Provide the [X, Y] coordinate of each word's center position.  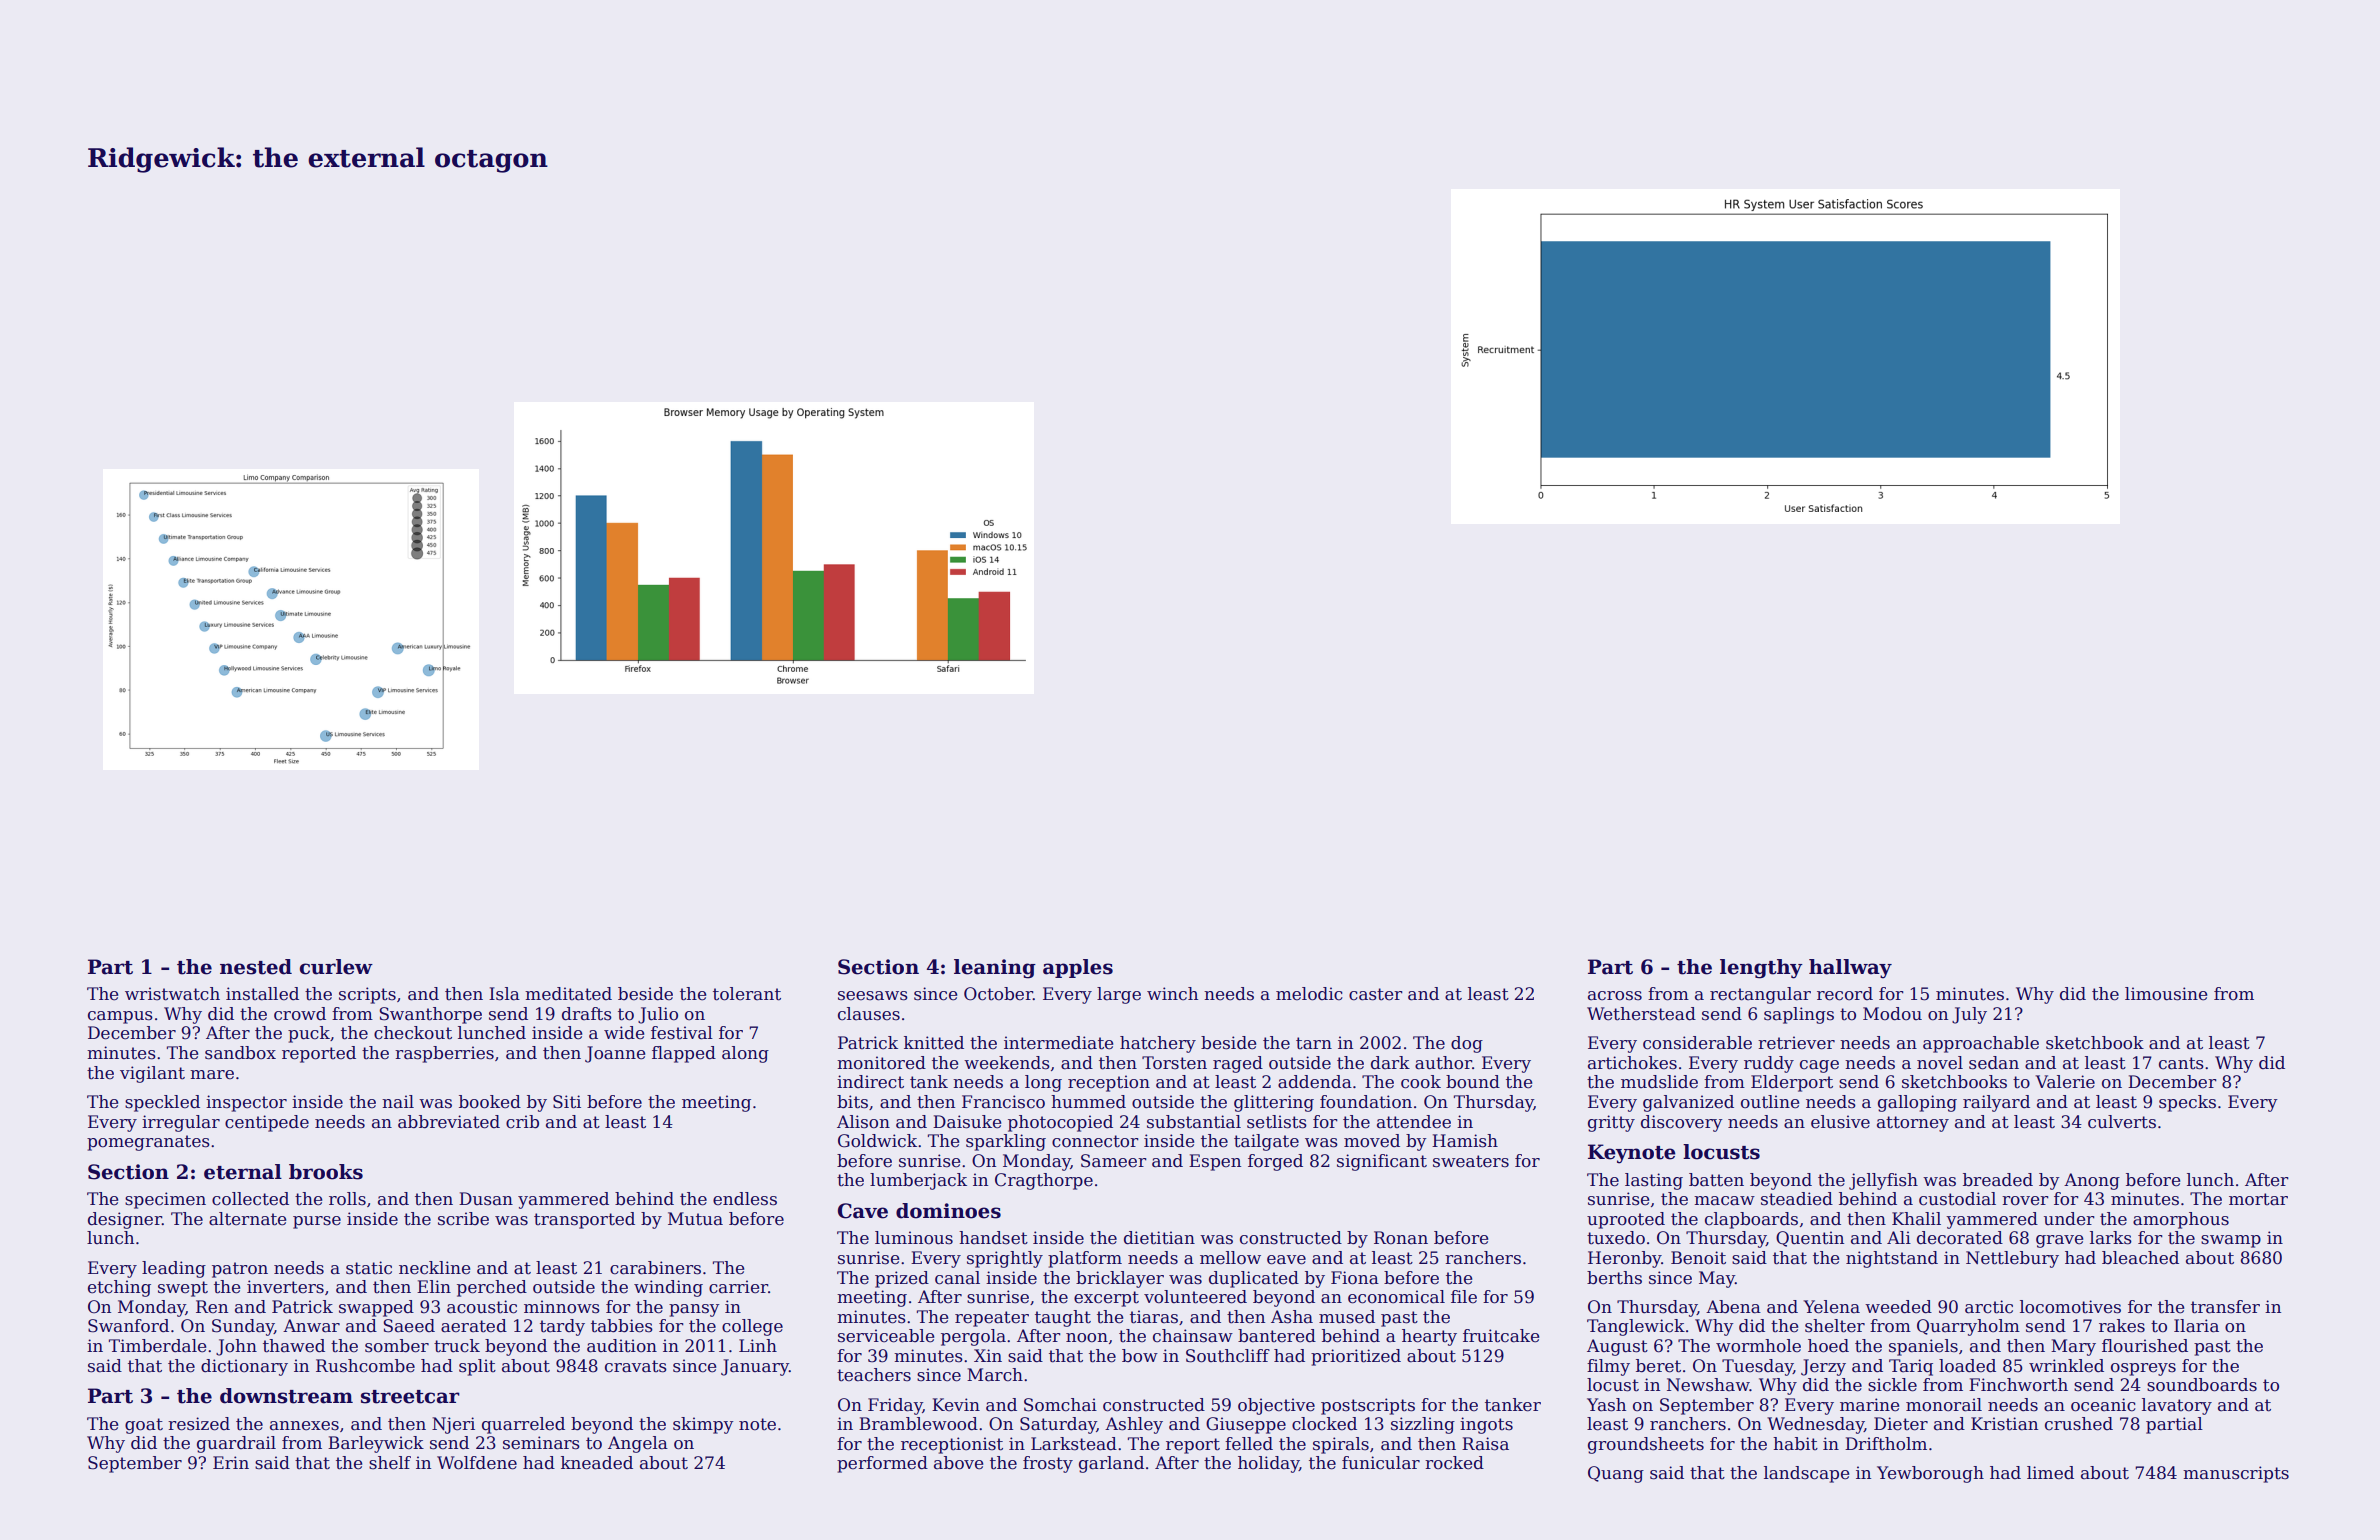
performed [882, 1464]
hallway [1850, 969]
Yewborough [1930, 1474]
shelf [390, 1463]
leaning [995, 969]
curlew [336, 967]
